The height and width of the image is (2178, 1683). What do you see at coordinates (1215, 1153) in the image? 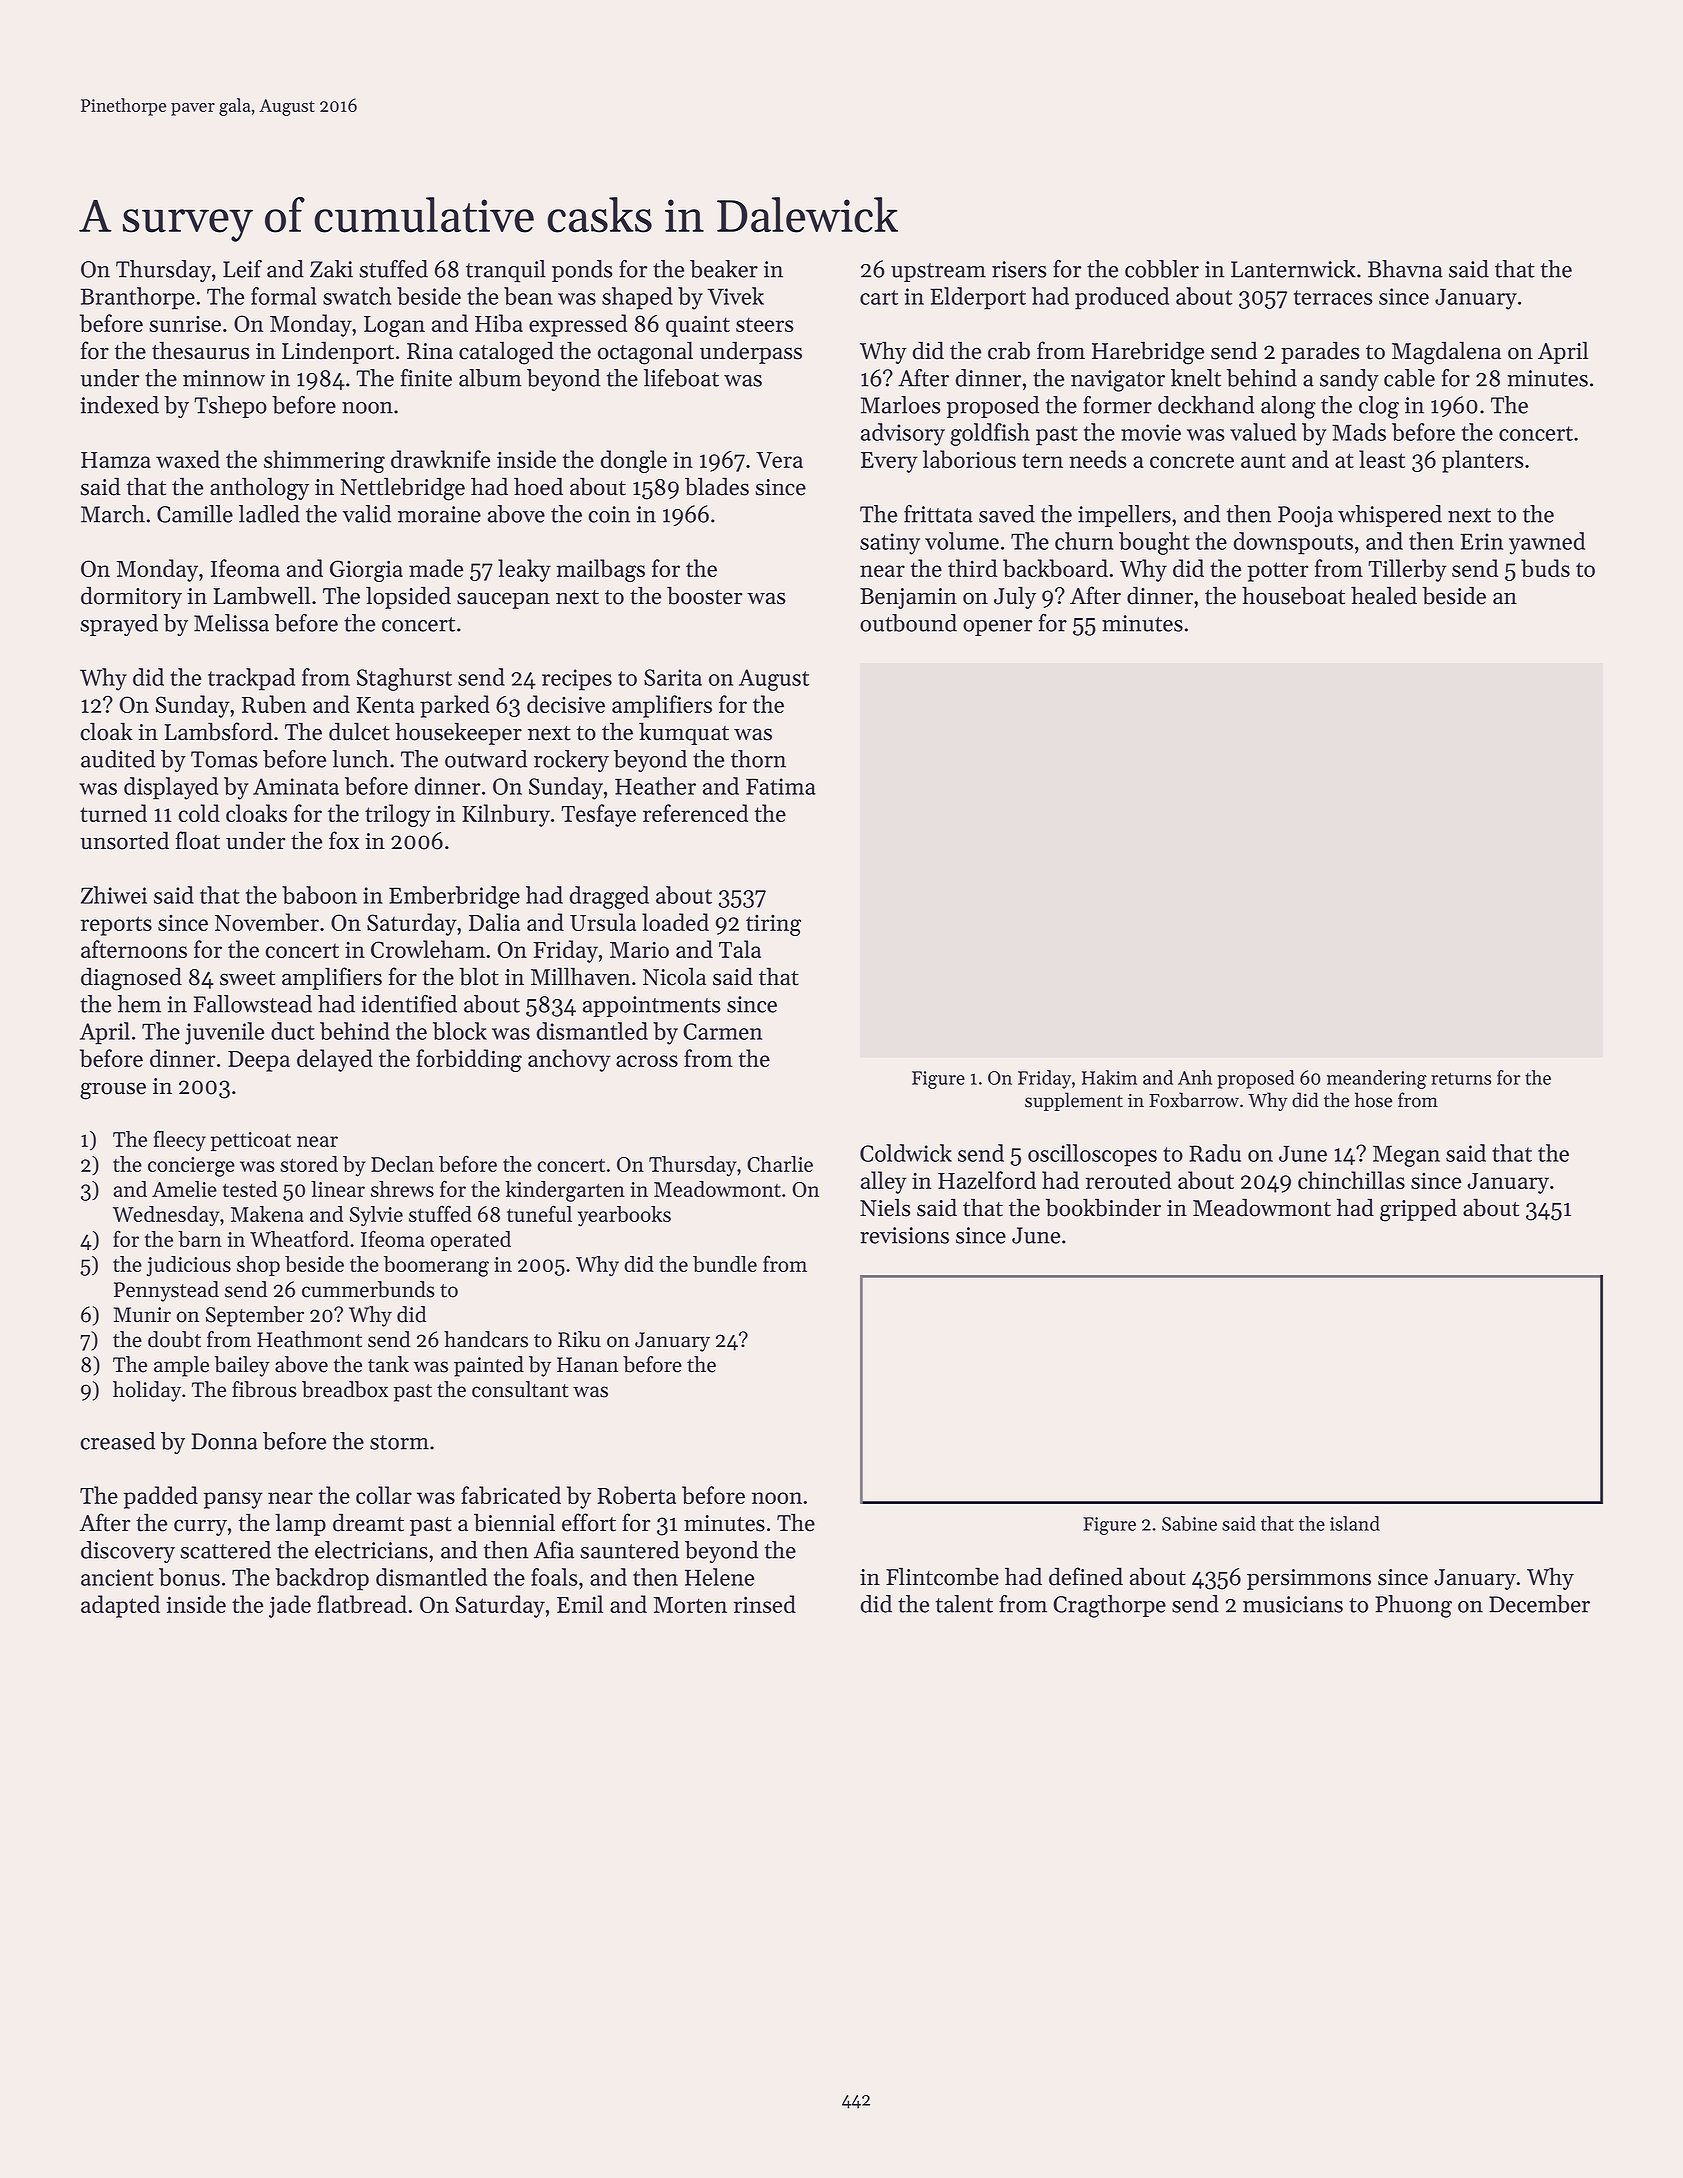
I see `Radu` at bounding box center [1215, 1153].
